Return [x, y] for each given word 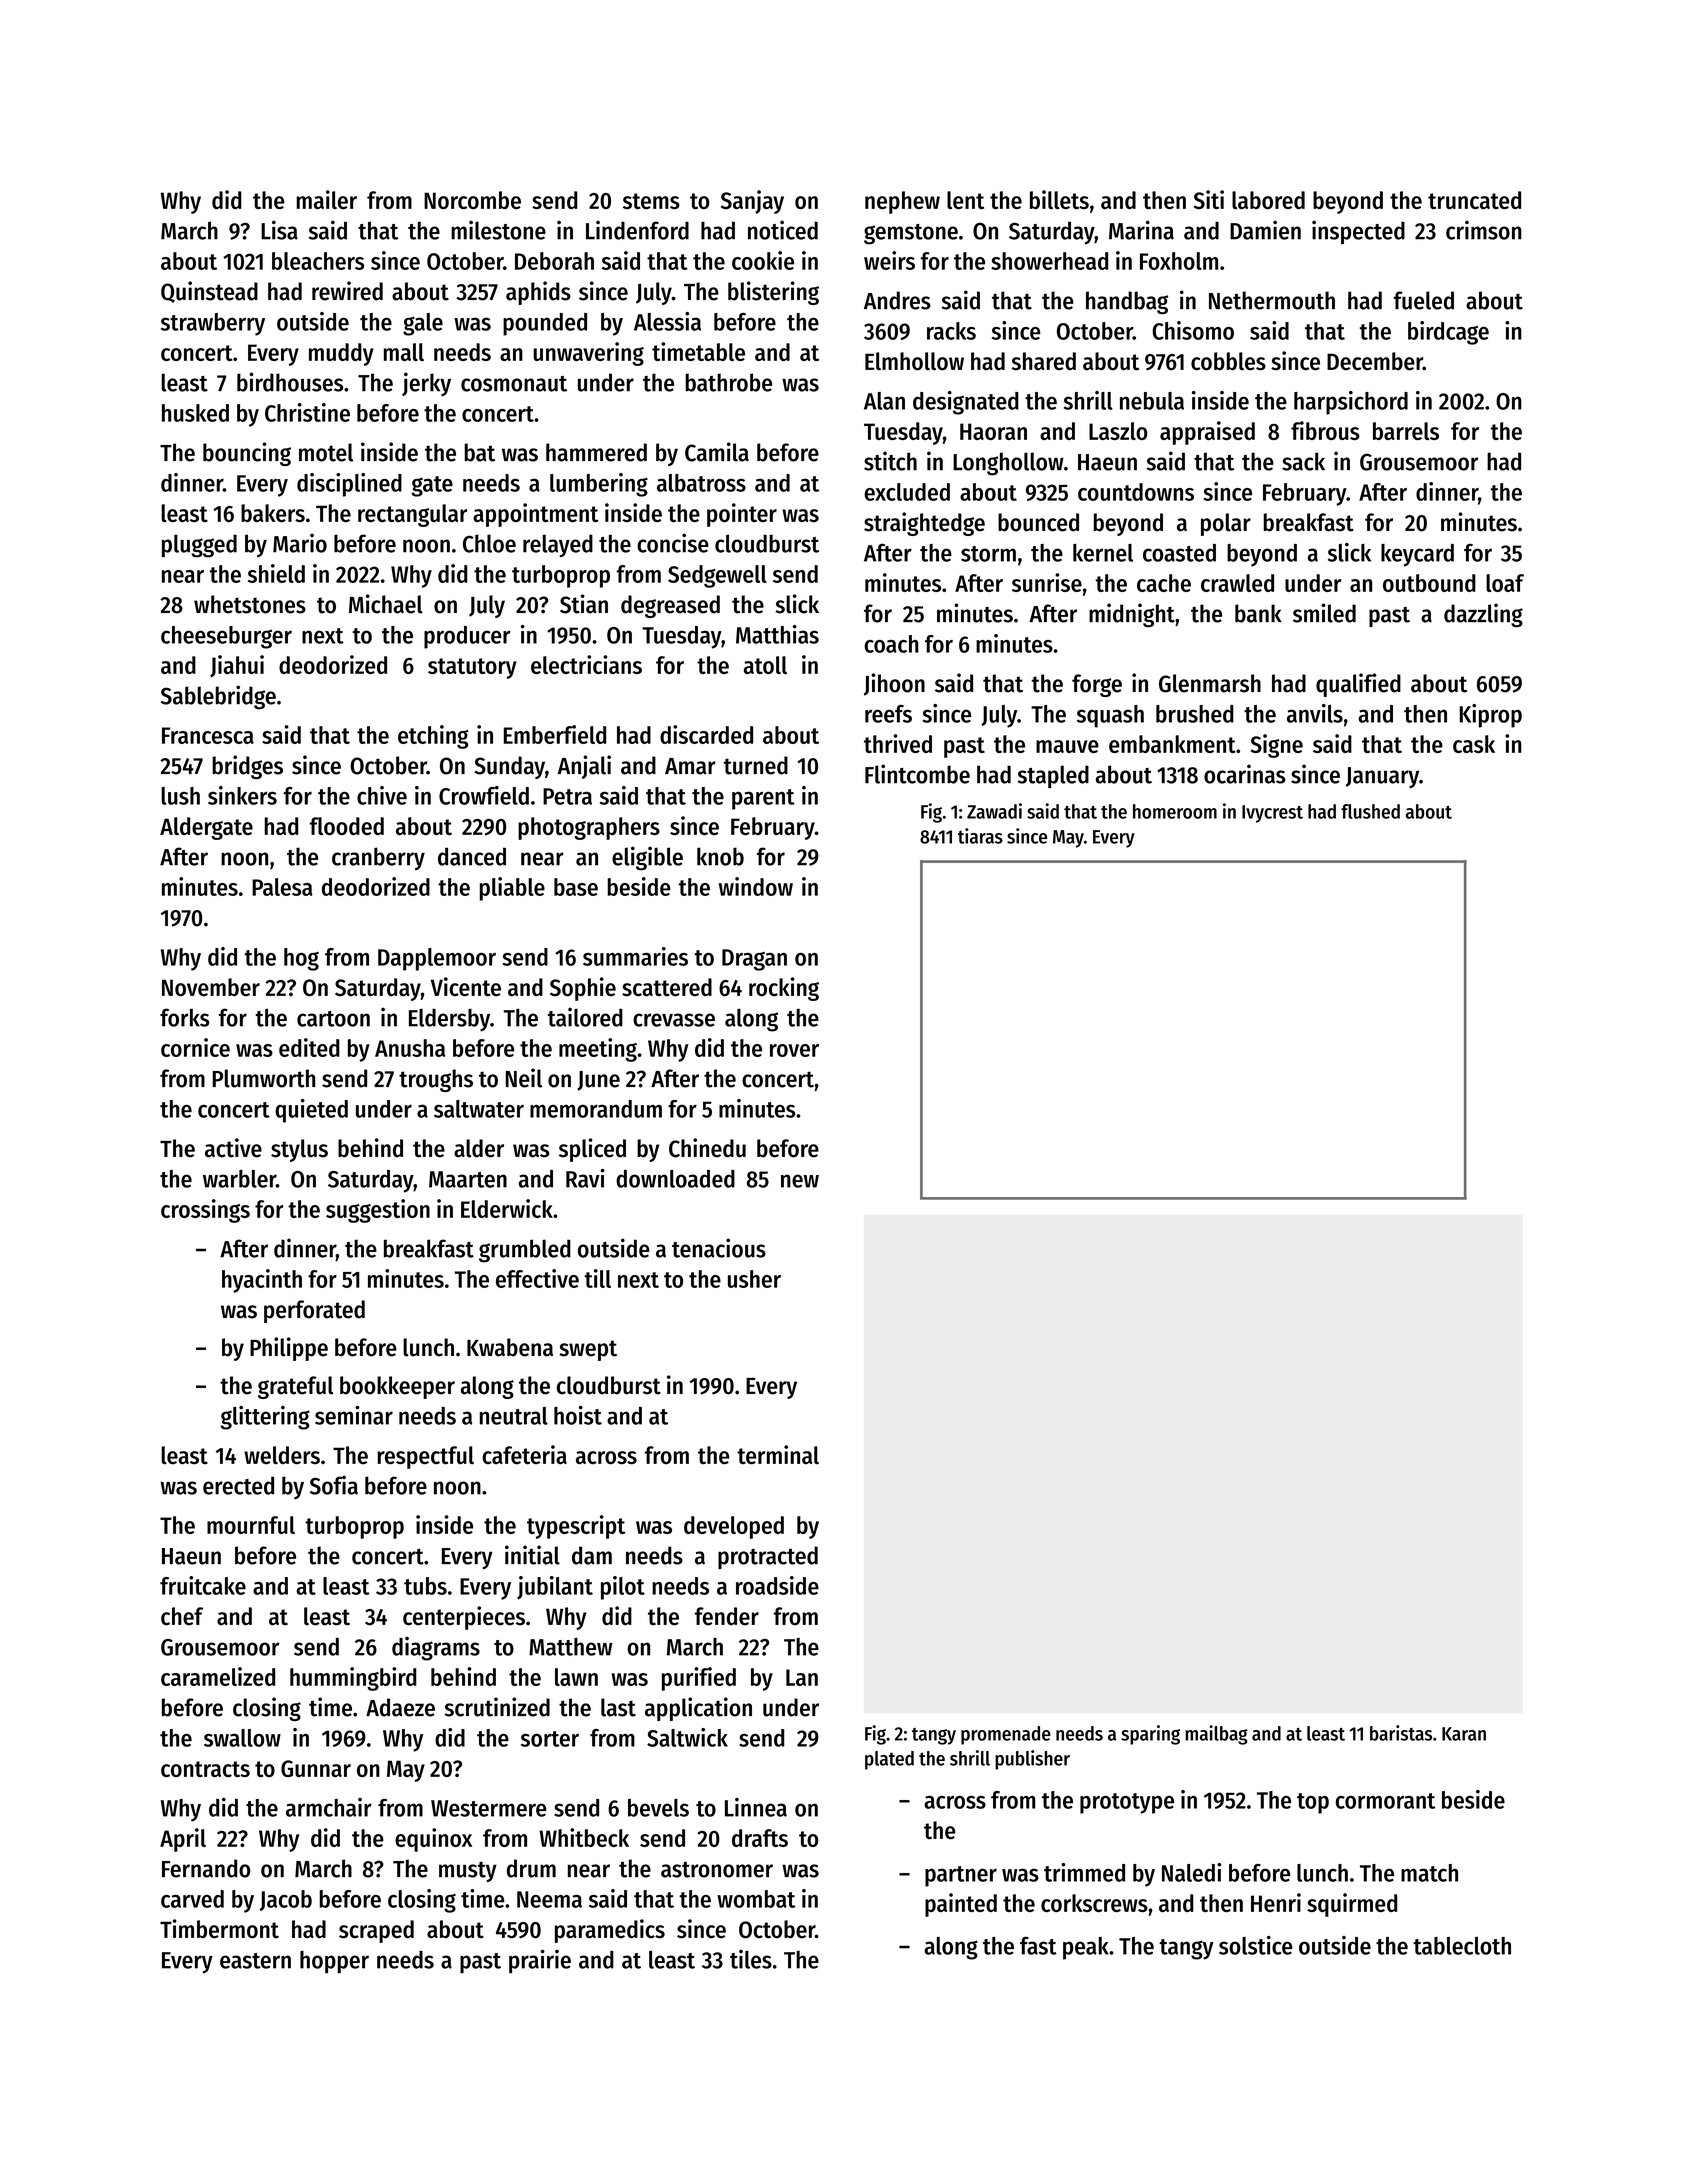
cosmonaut [514, 384]
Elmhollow [914, 361]
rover [794, 1050]
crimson [1484, 230]
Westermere [489, 1808]
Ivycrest [1272, 814]
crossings [205, 1211]
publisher [1032, 1760]
